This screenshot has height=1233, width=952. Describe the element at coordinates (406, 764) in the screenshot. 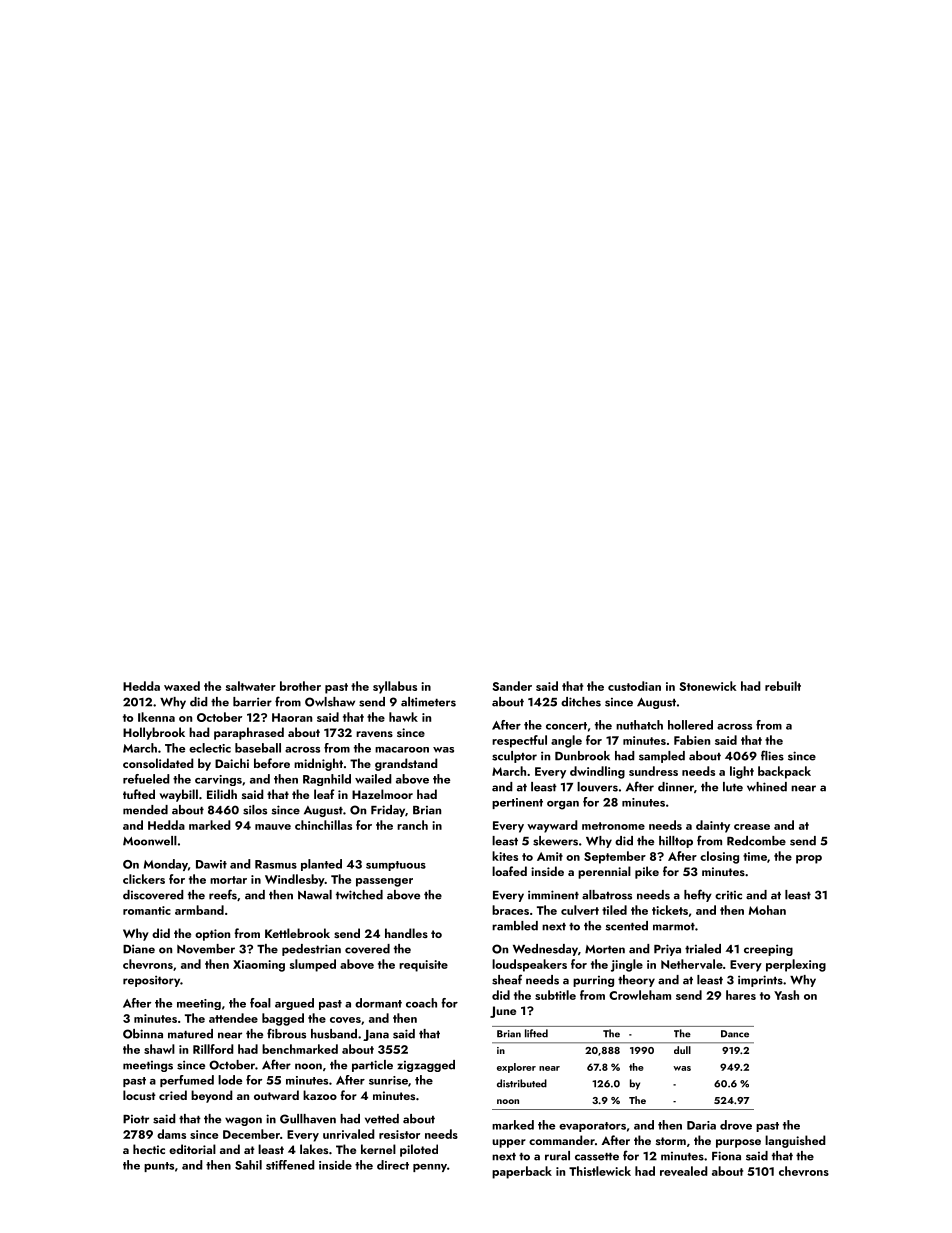

I see `grandstand` at that location.
